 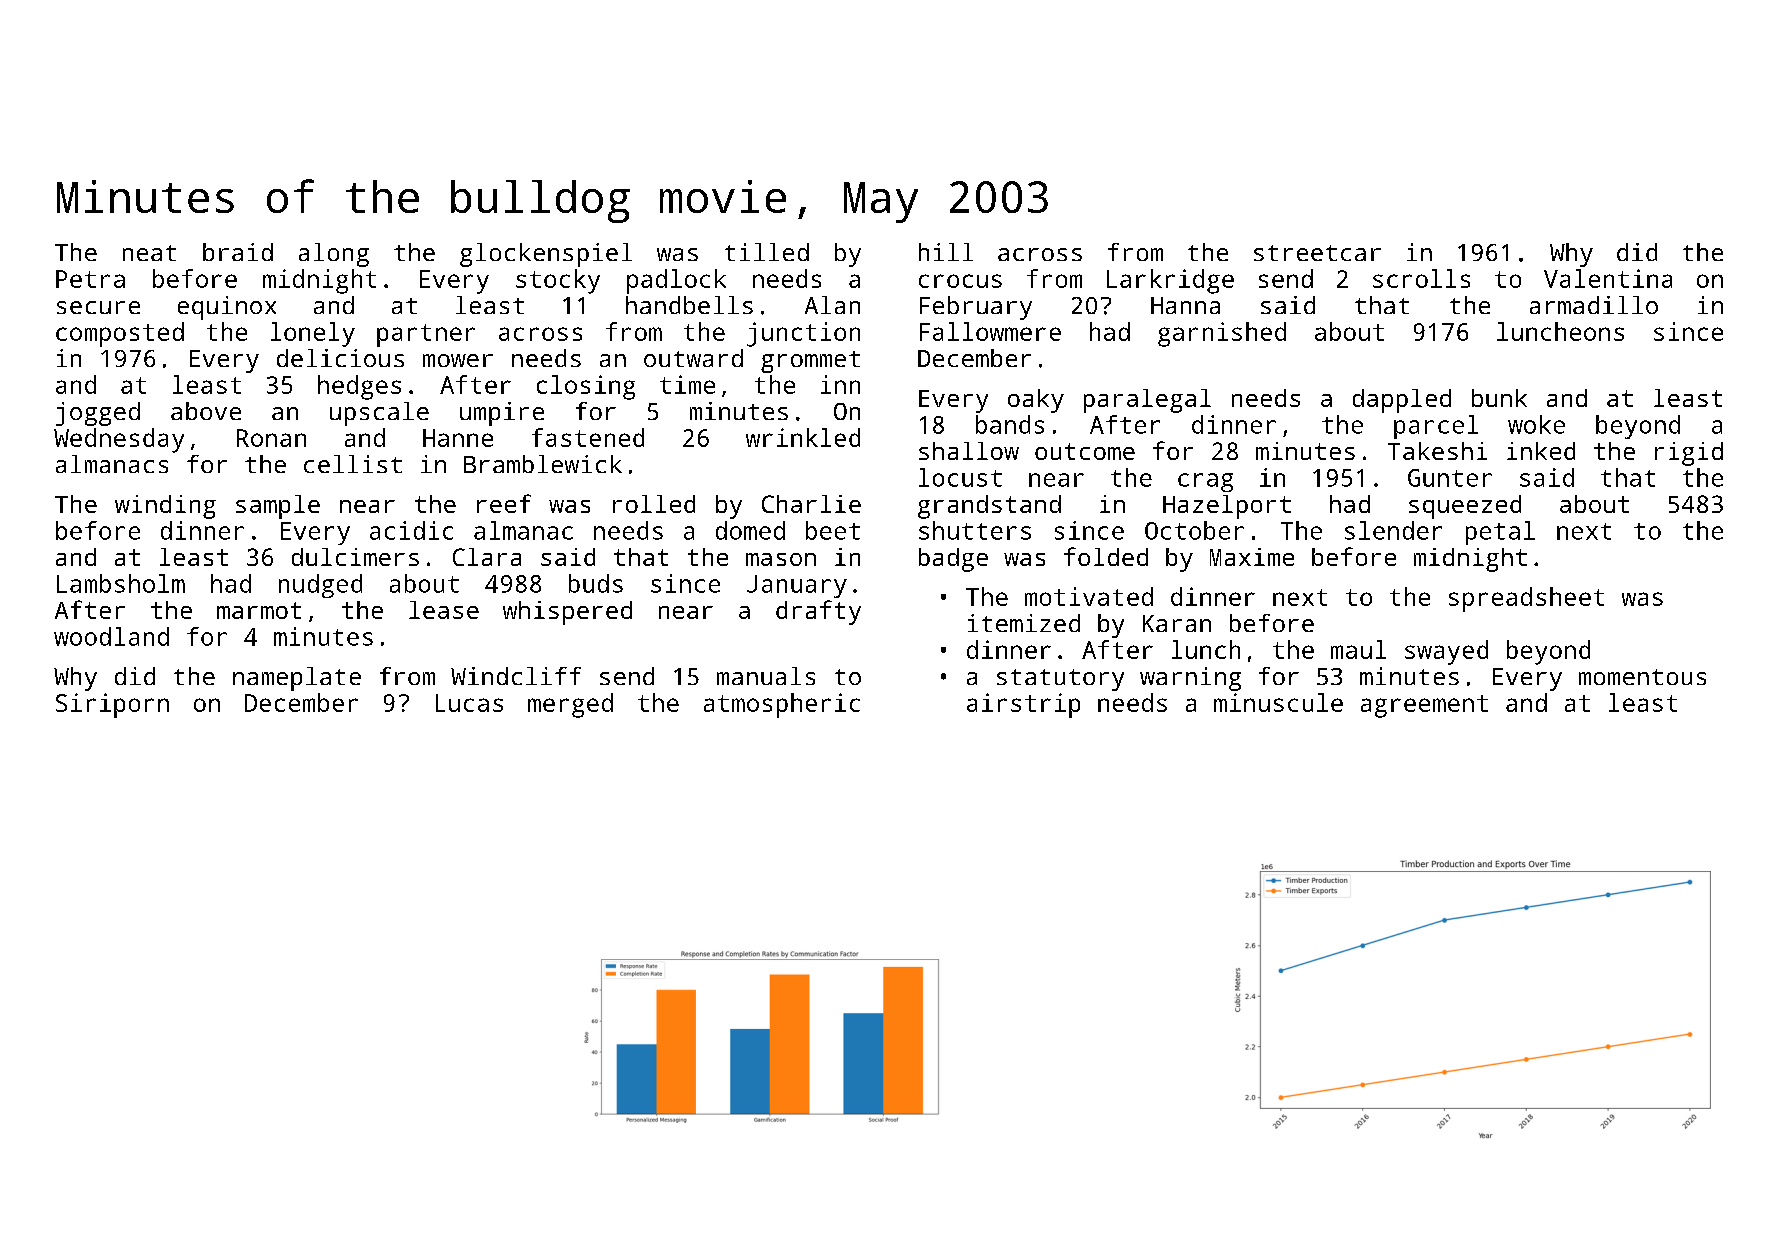 What do you see at coordinates (1170, 281) in the page?
I see `Larkridge` at bounding box center [1170, 281].
